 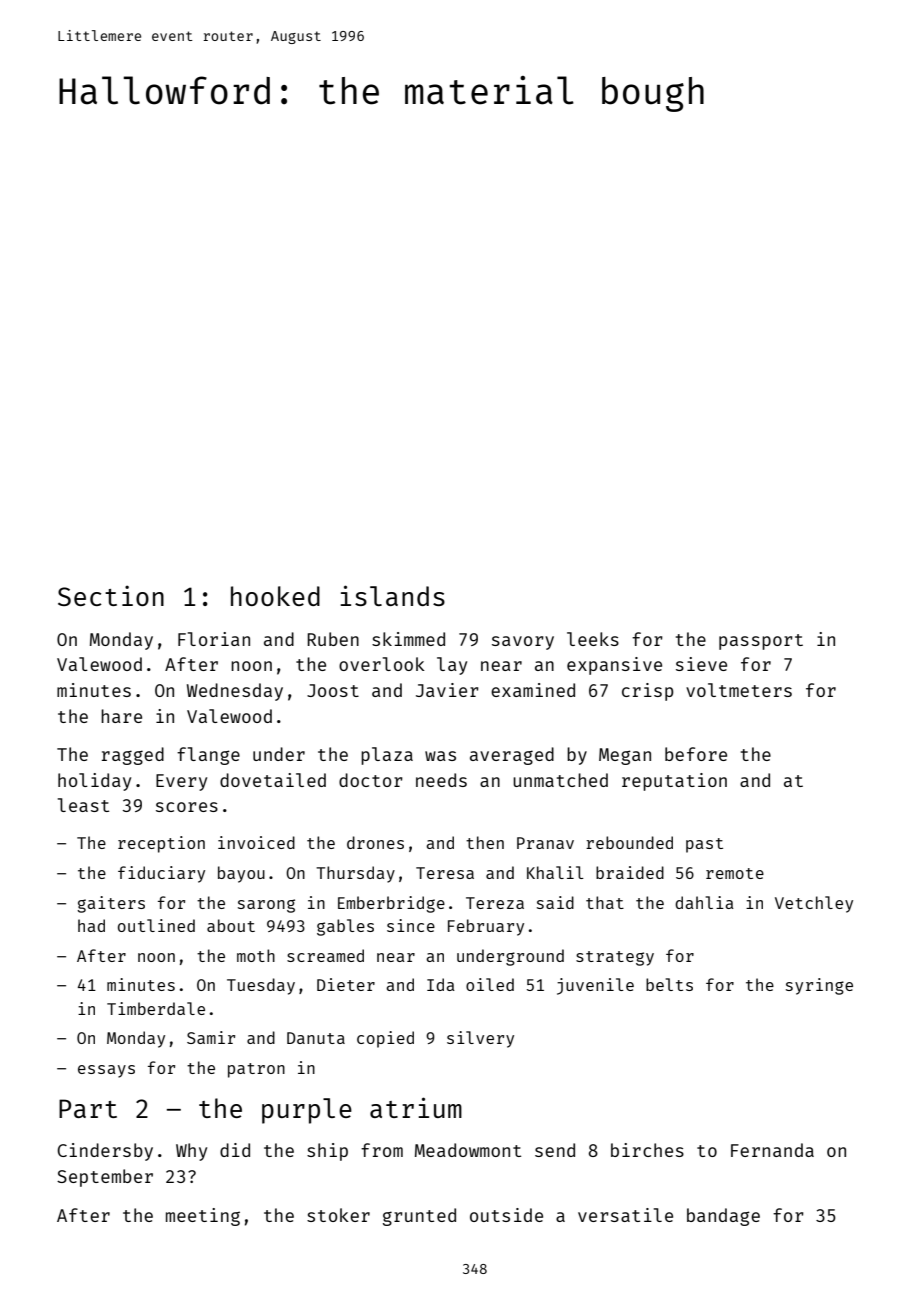 I want to click on leeks, so click(x=593, y=639).
